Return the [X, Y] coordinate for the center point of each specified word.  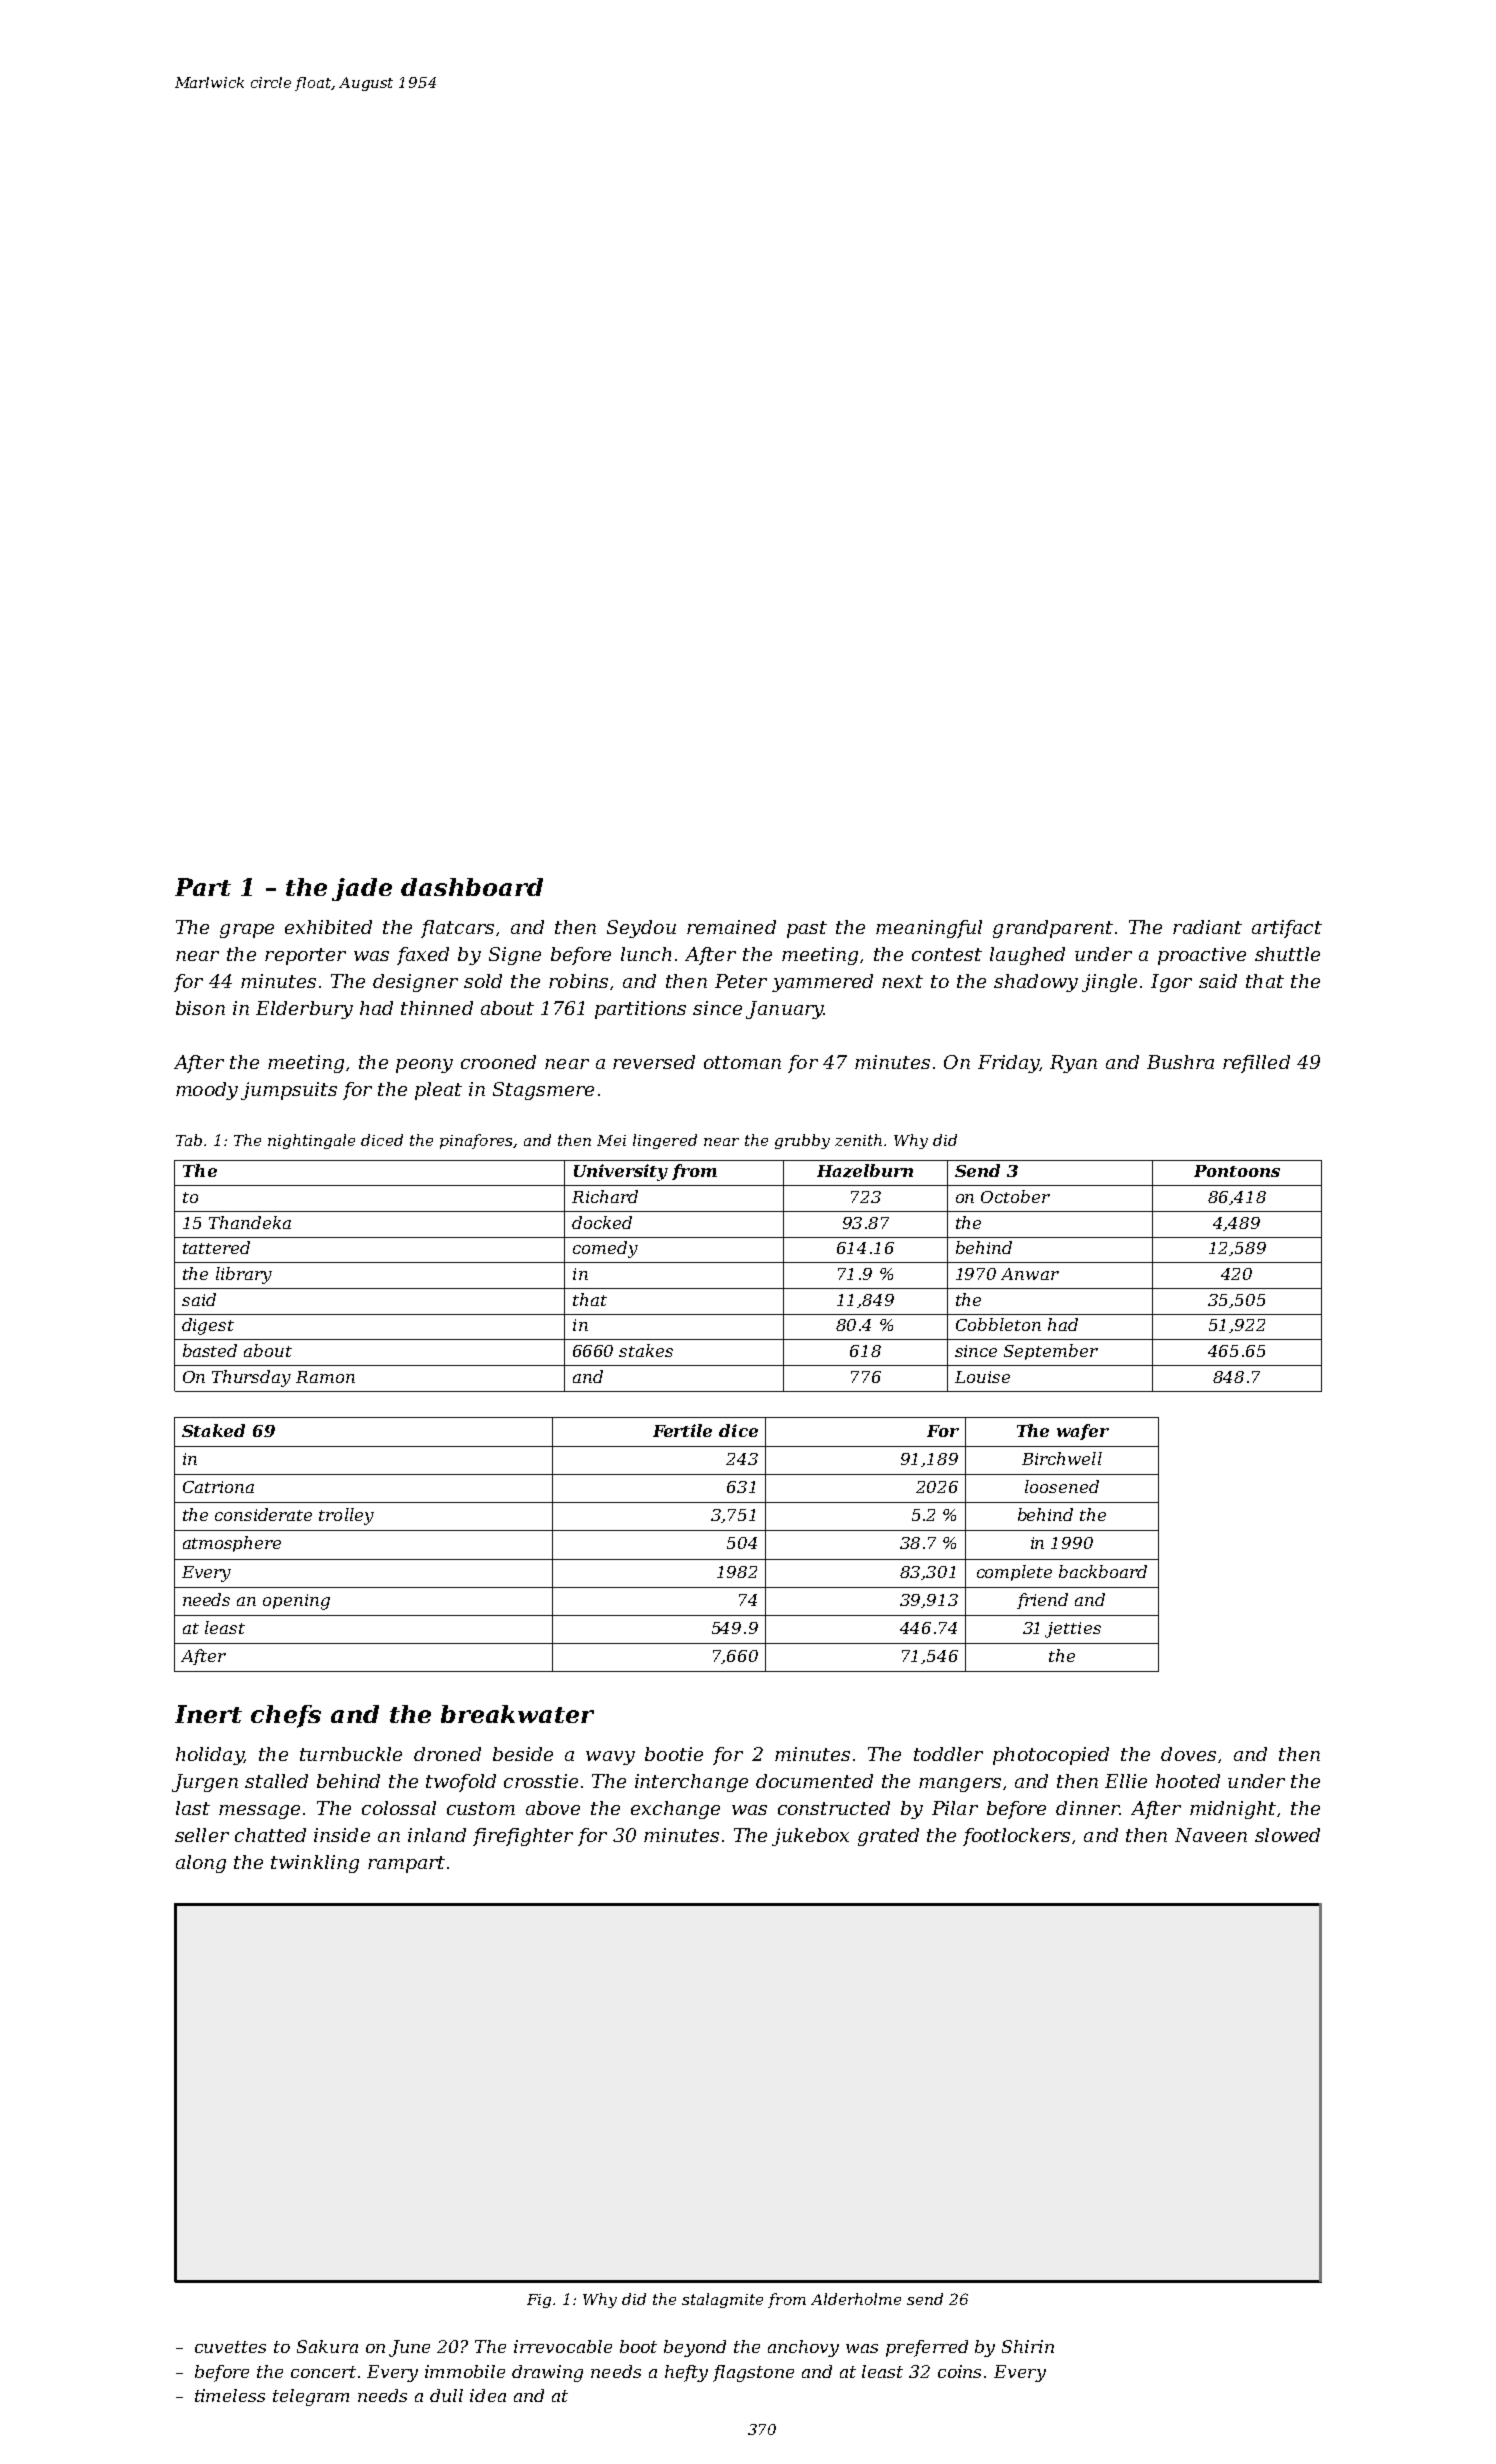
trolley [346, 1516]
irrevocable [563, 2346]
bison [200, 1008]
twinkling [315, 1864]
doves [1188, 1754]
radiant [1207, 927]
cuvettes [230, 2347]
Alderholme [856, 2299]
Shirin [1028, 2346]
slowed [1287, 1835]
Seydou [641, 929]
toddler [948, 1754]
